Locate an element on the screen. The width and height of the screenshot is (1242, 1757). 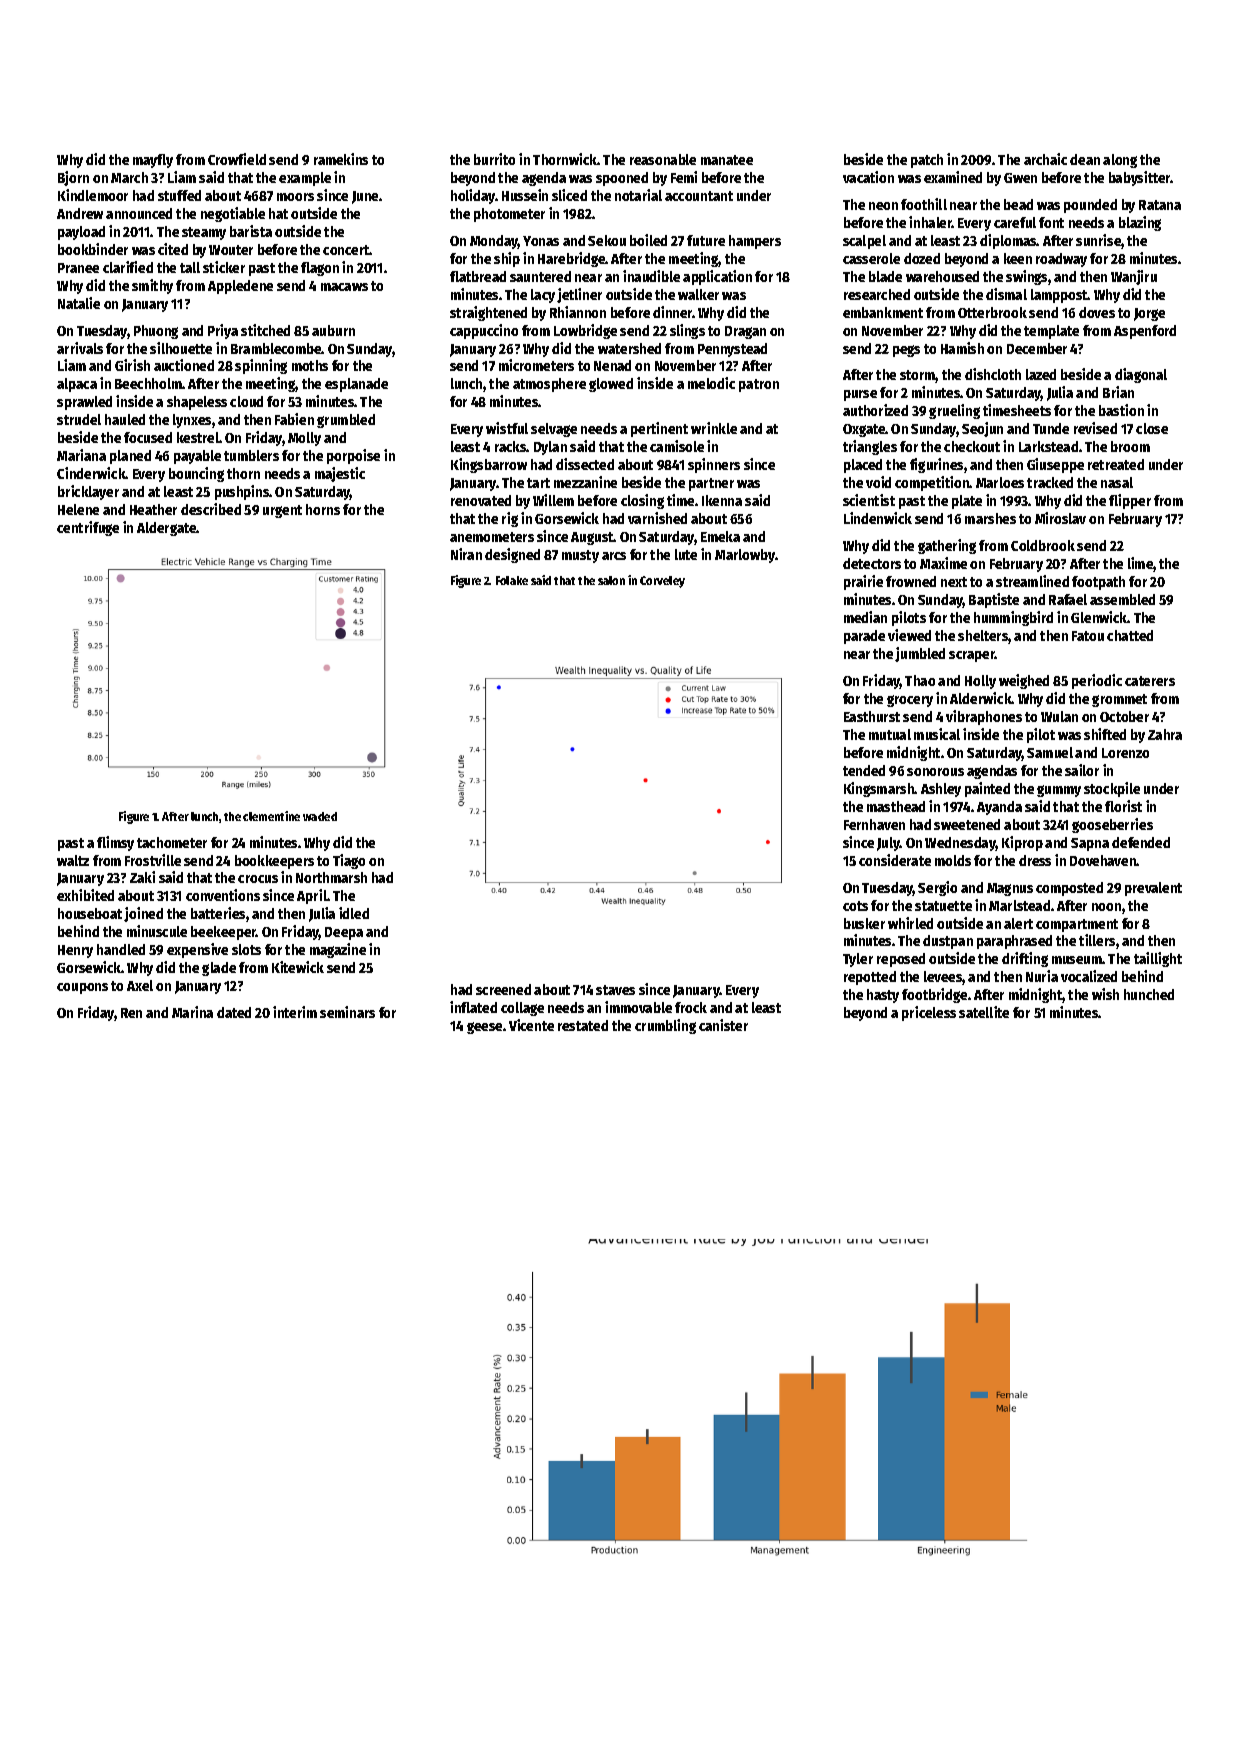
centrifuge is located at coordinates (88, 528).
